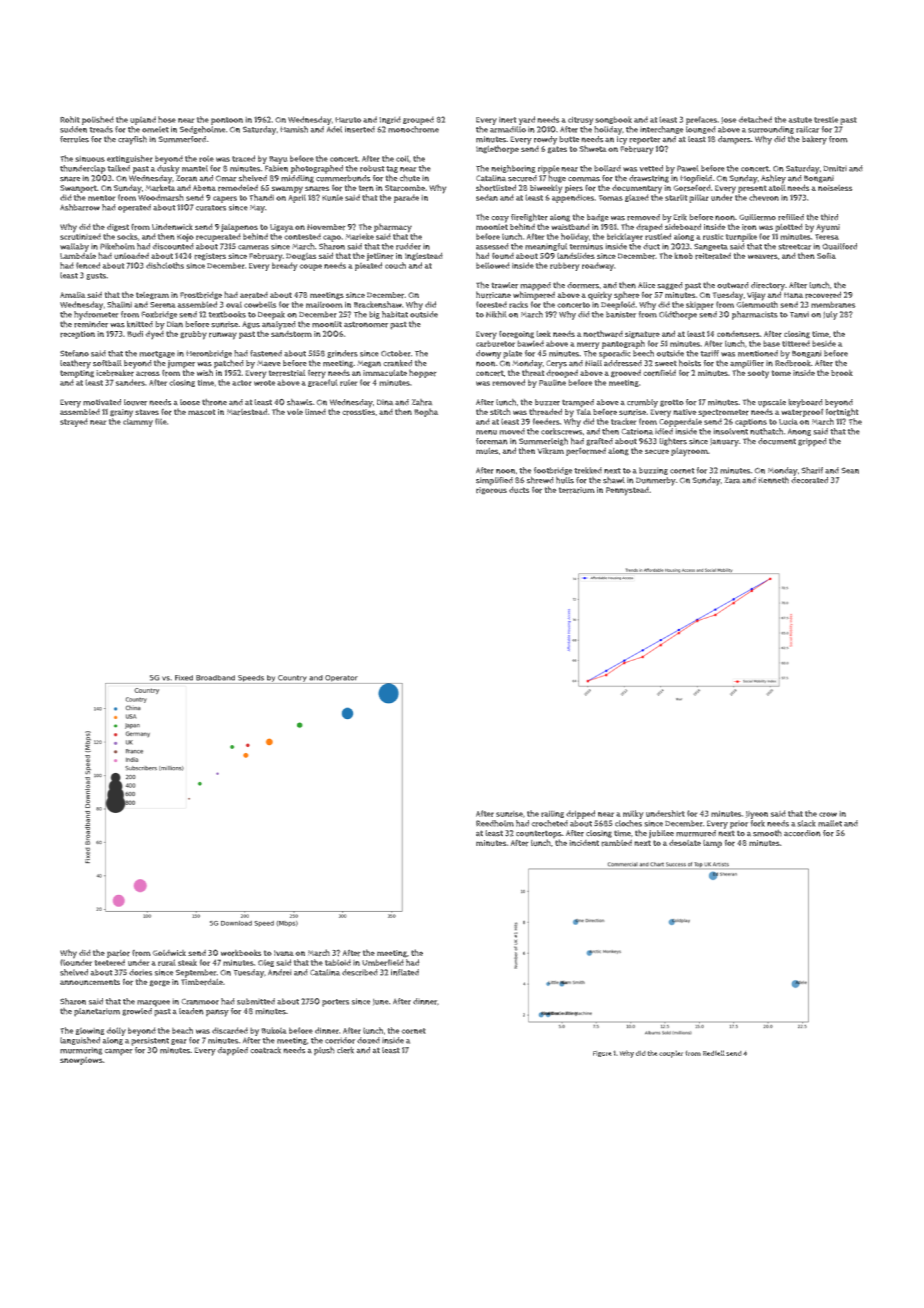 The image size is (924, 1308). I want to click on incident, so click(584, 843).
